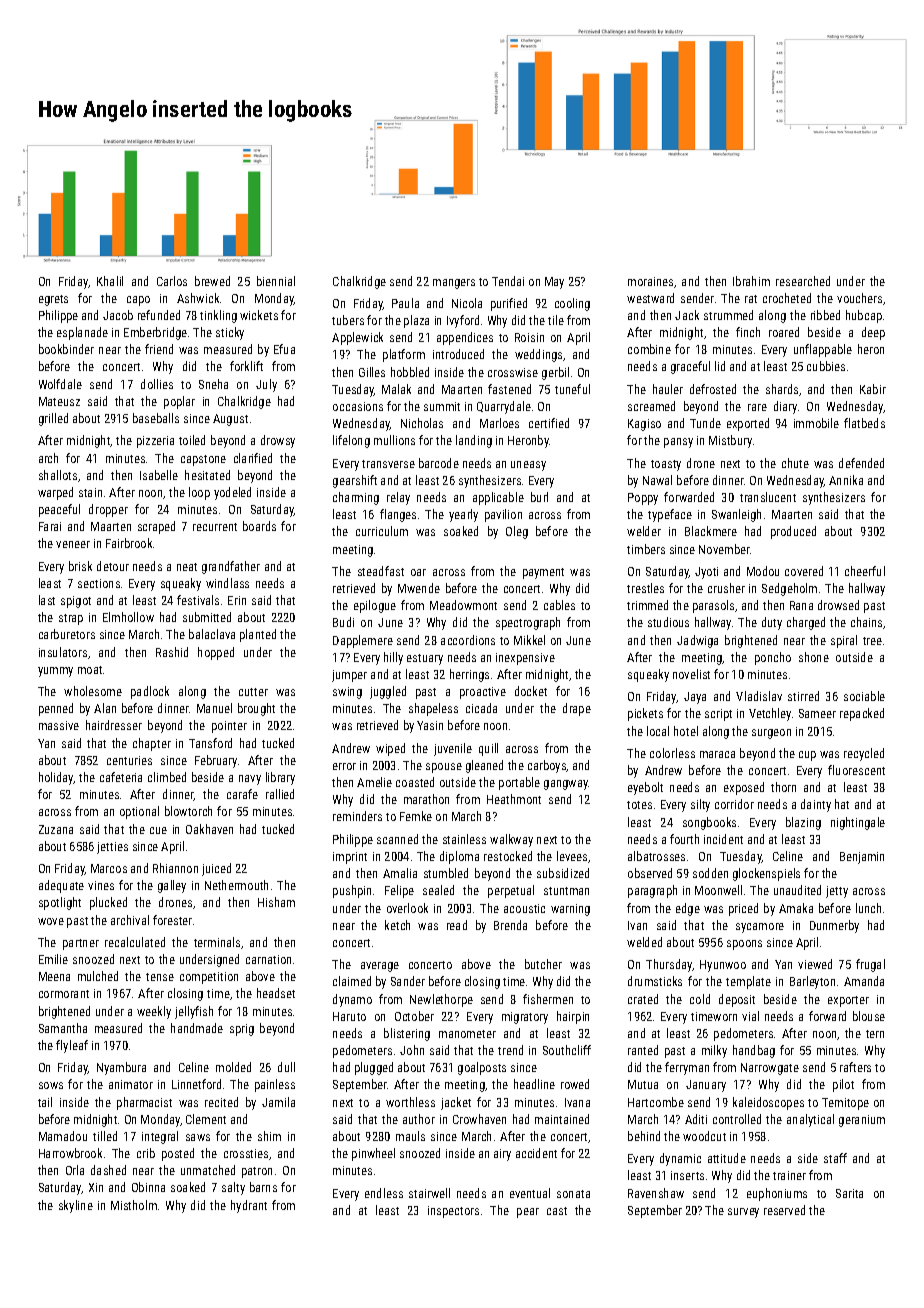 This document has height=1308, width=924. I want to click on boards, so click(259, 526).
